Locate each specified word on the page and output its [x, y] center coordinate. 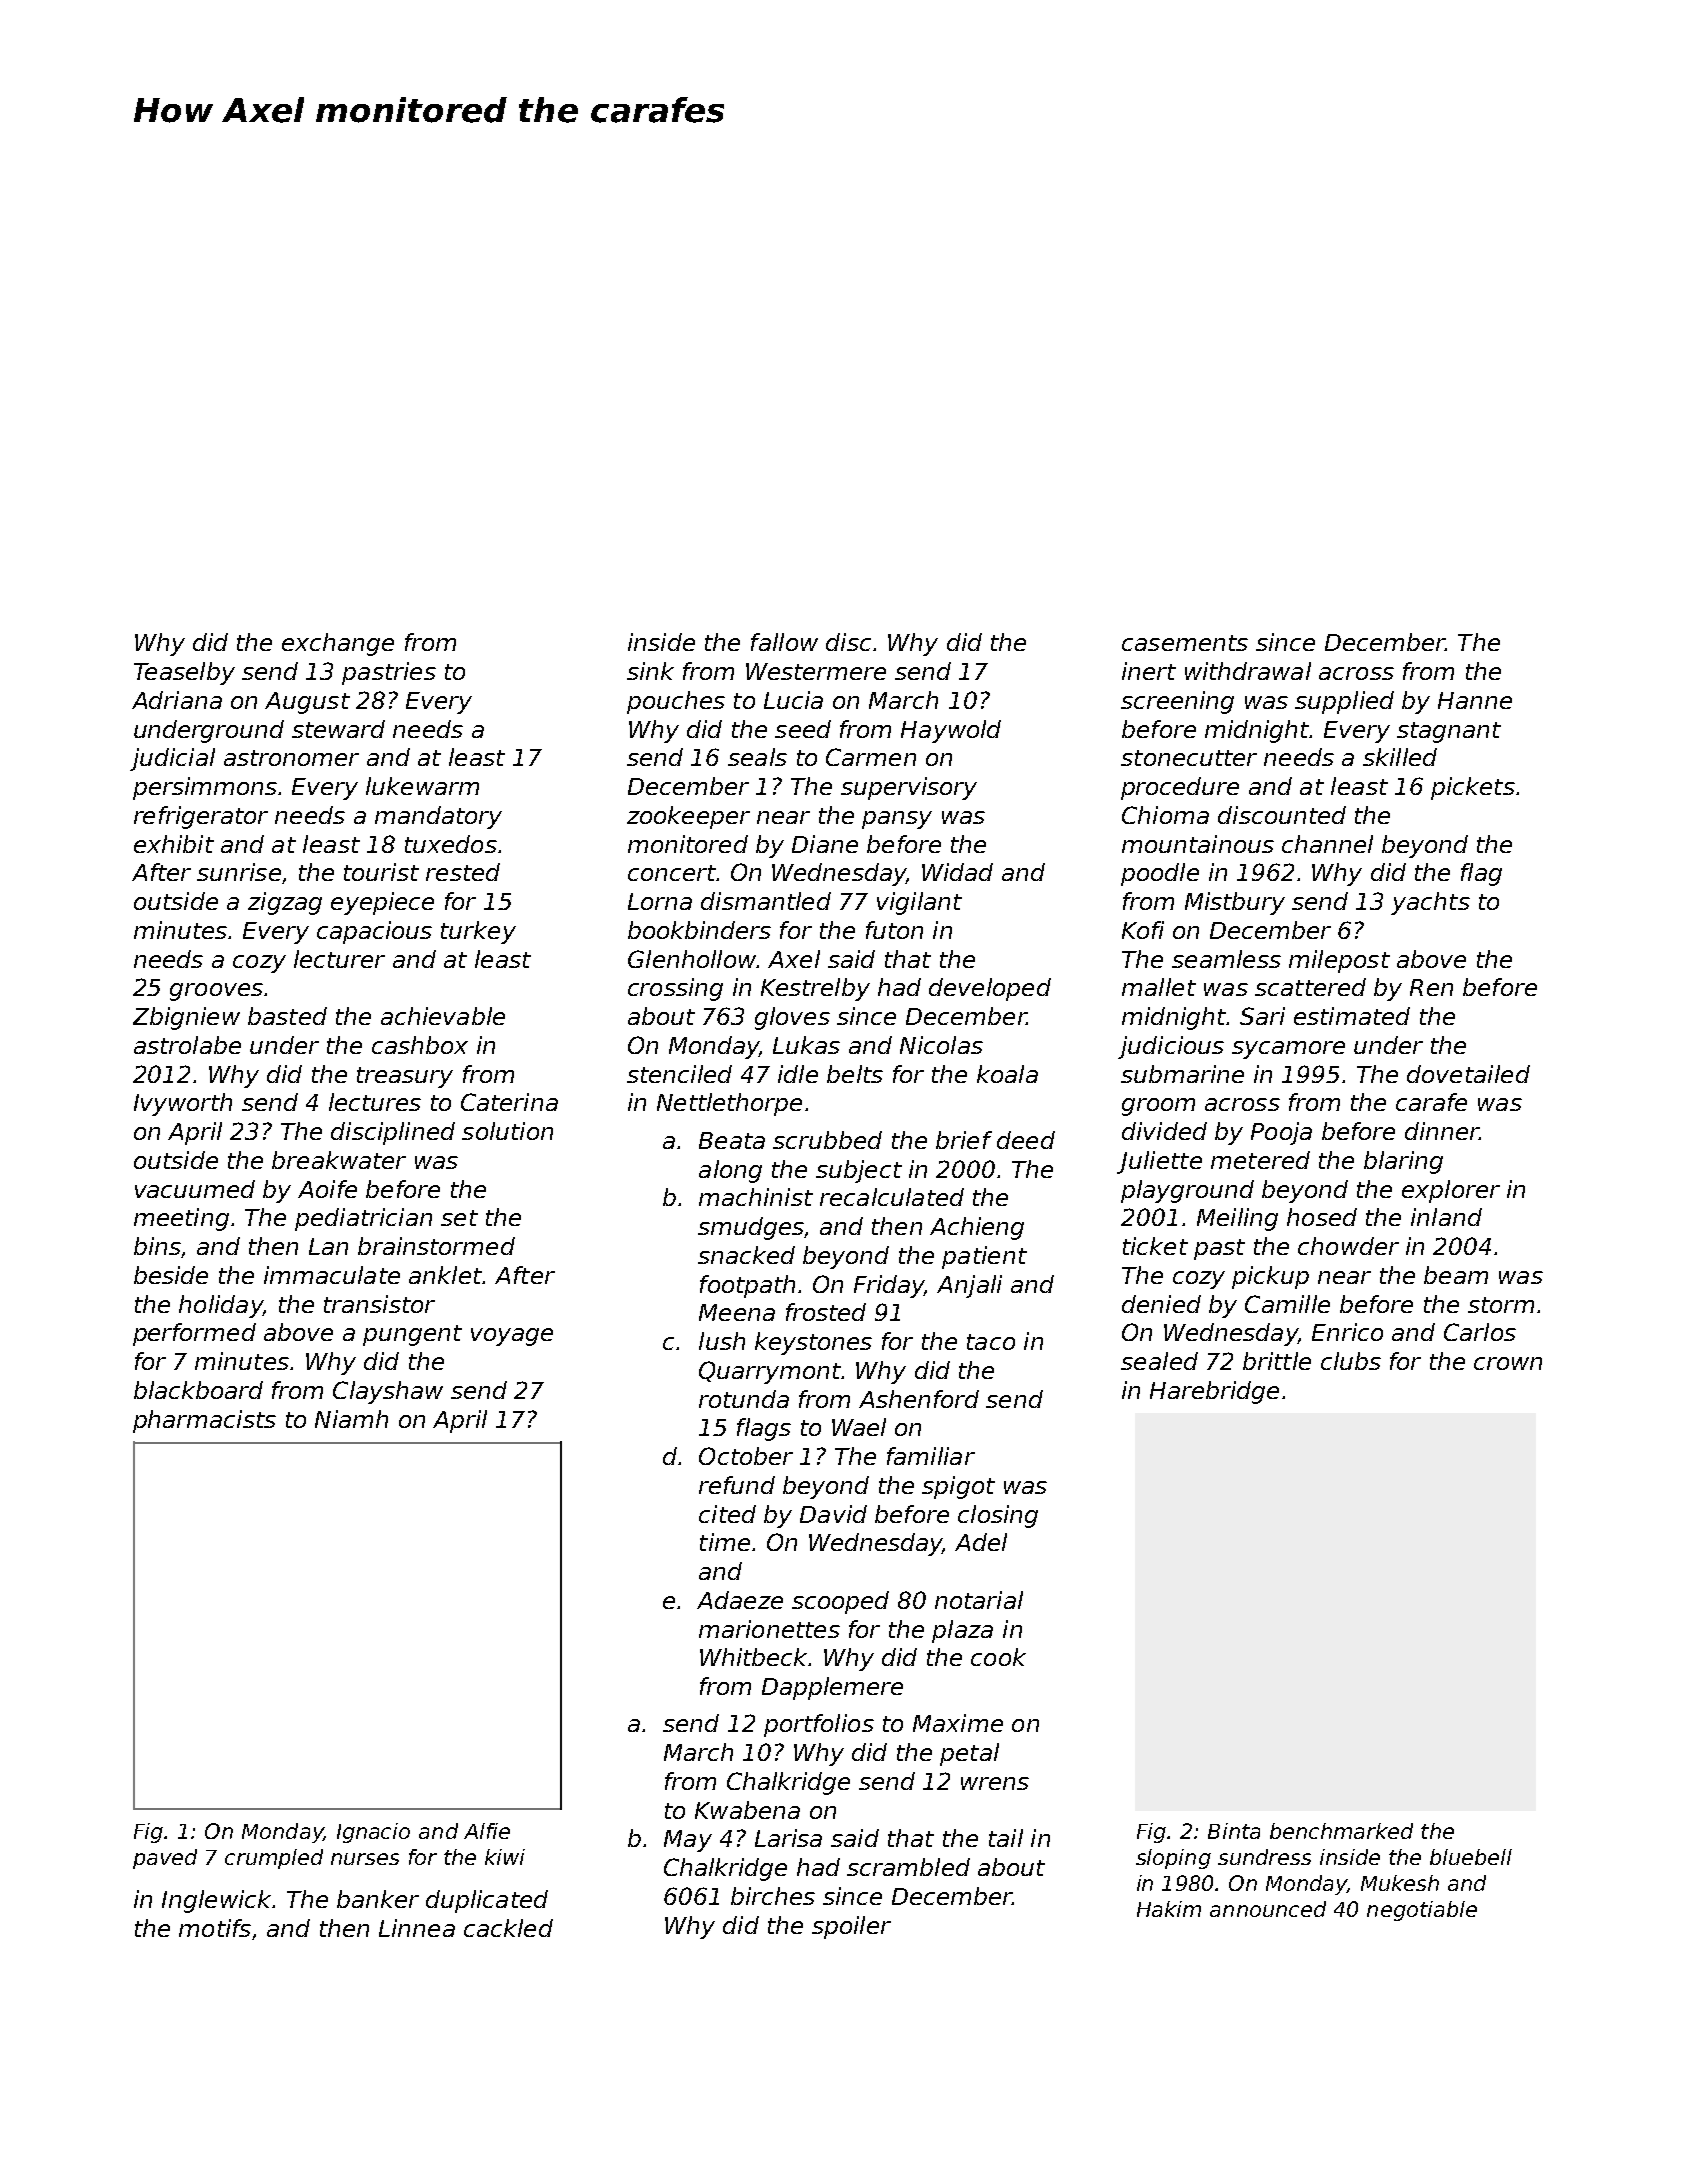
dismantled [766, 901]
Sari [1262, 1016]
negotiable [1422, 1911]
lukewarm [422, 786]
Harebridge [1214, 1392]
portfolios [819, 1725]
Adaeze [740, 1600]
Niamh [351, 1419]
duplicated [487, 1901]
